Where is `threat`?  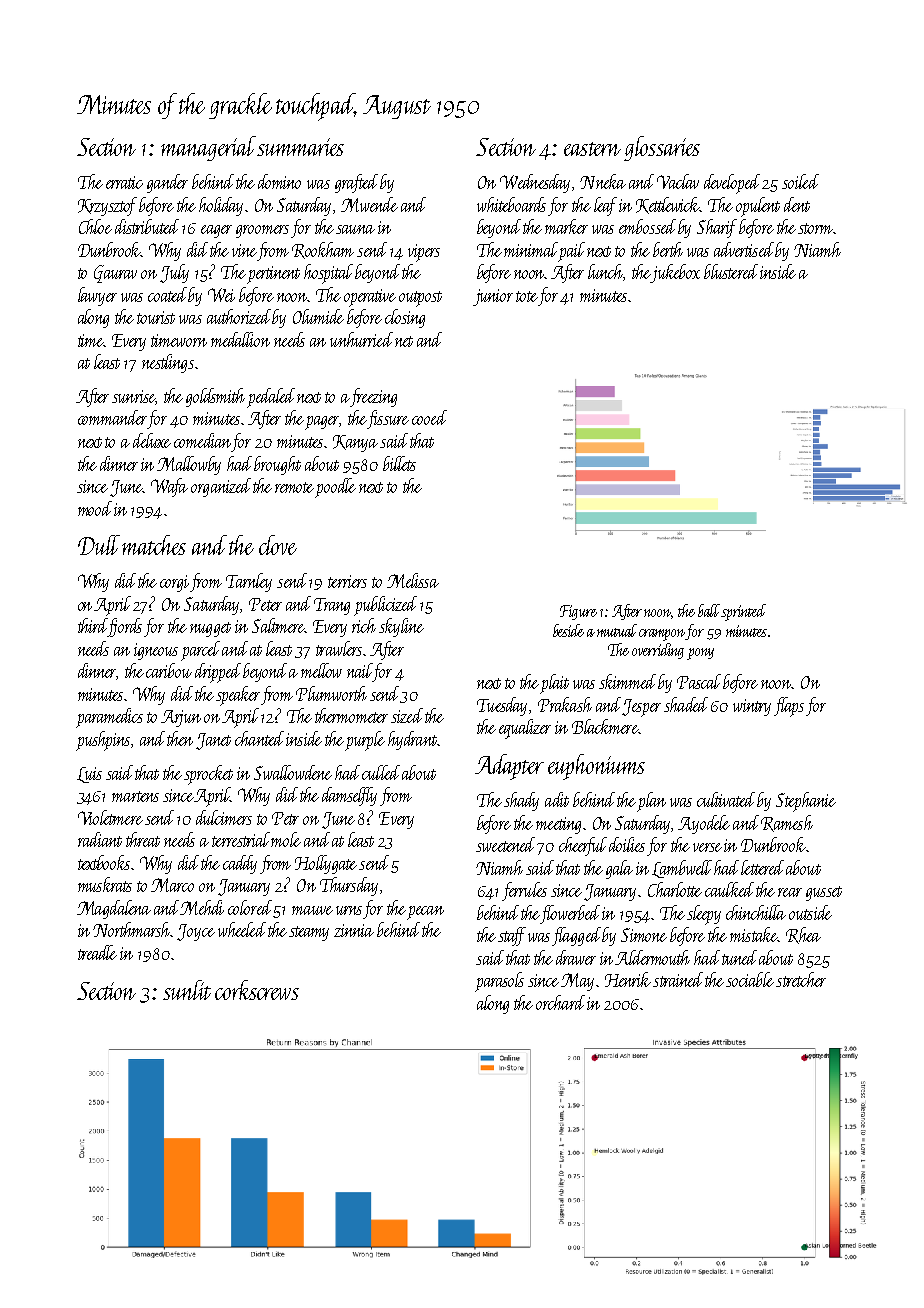 threat is located at coordinates (143, 839).
